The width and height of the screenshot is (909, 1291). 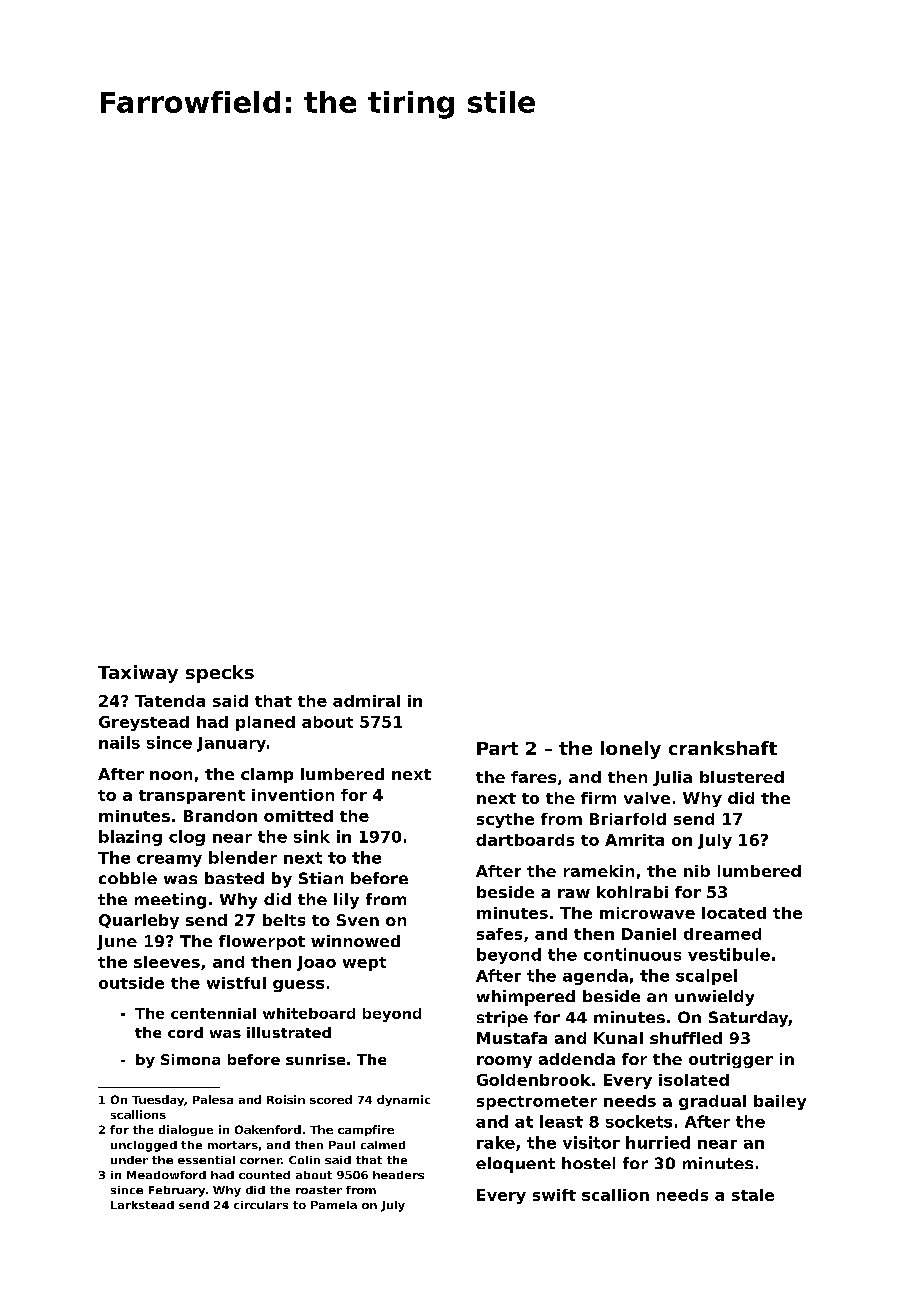 I want to click on isolated, so click(x=694, y=1080).
